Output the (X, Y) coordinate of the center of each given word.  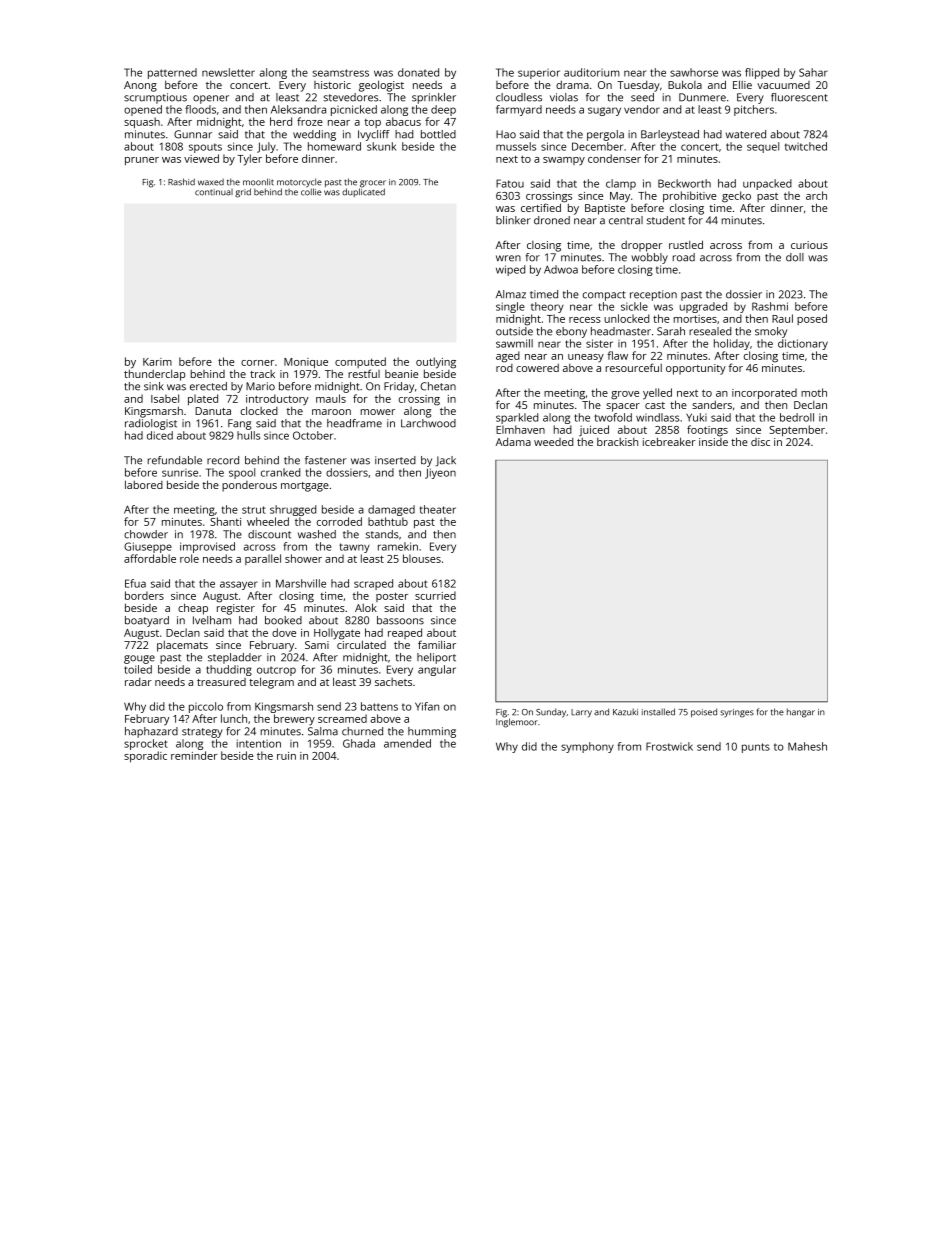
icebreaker (669, 441)
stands (382, 534)
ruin (286, 756)
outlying (436, 363)
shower (303, 558)
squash (142, 123)
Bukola (685, 84)
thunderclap (154, 375)
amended (407, 743)
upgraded (703, 307)
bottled (438, 134)
